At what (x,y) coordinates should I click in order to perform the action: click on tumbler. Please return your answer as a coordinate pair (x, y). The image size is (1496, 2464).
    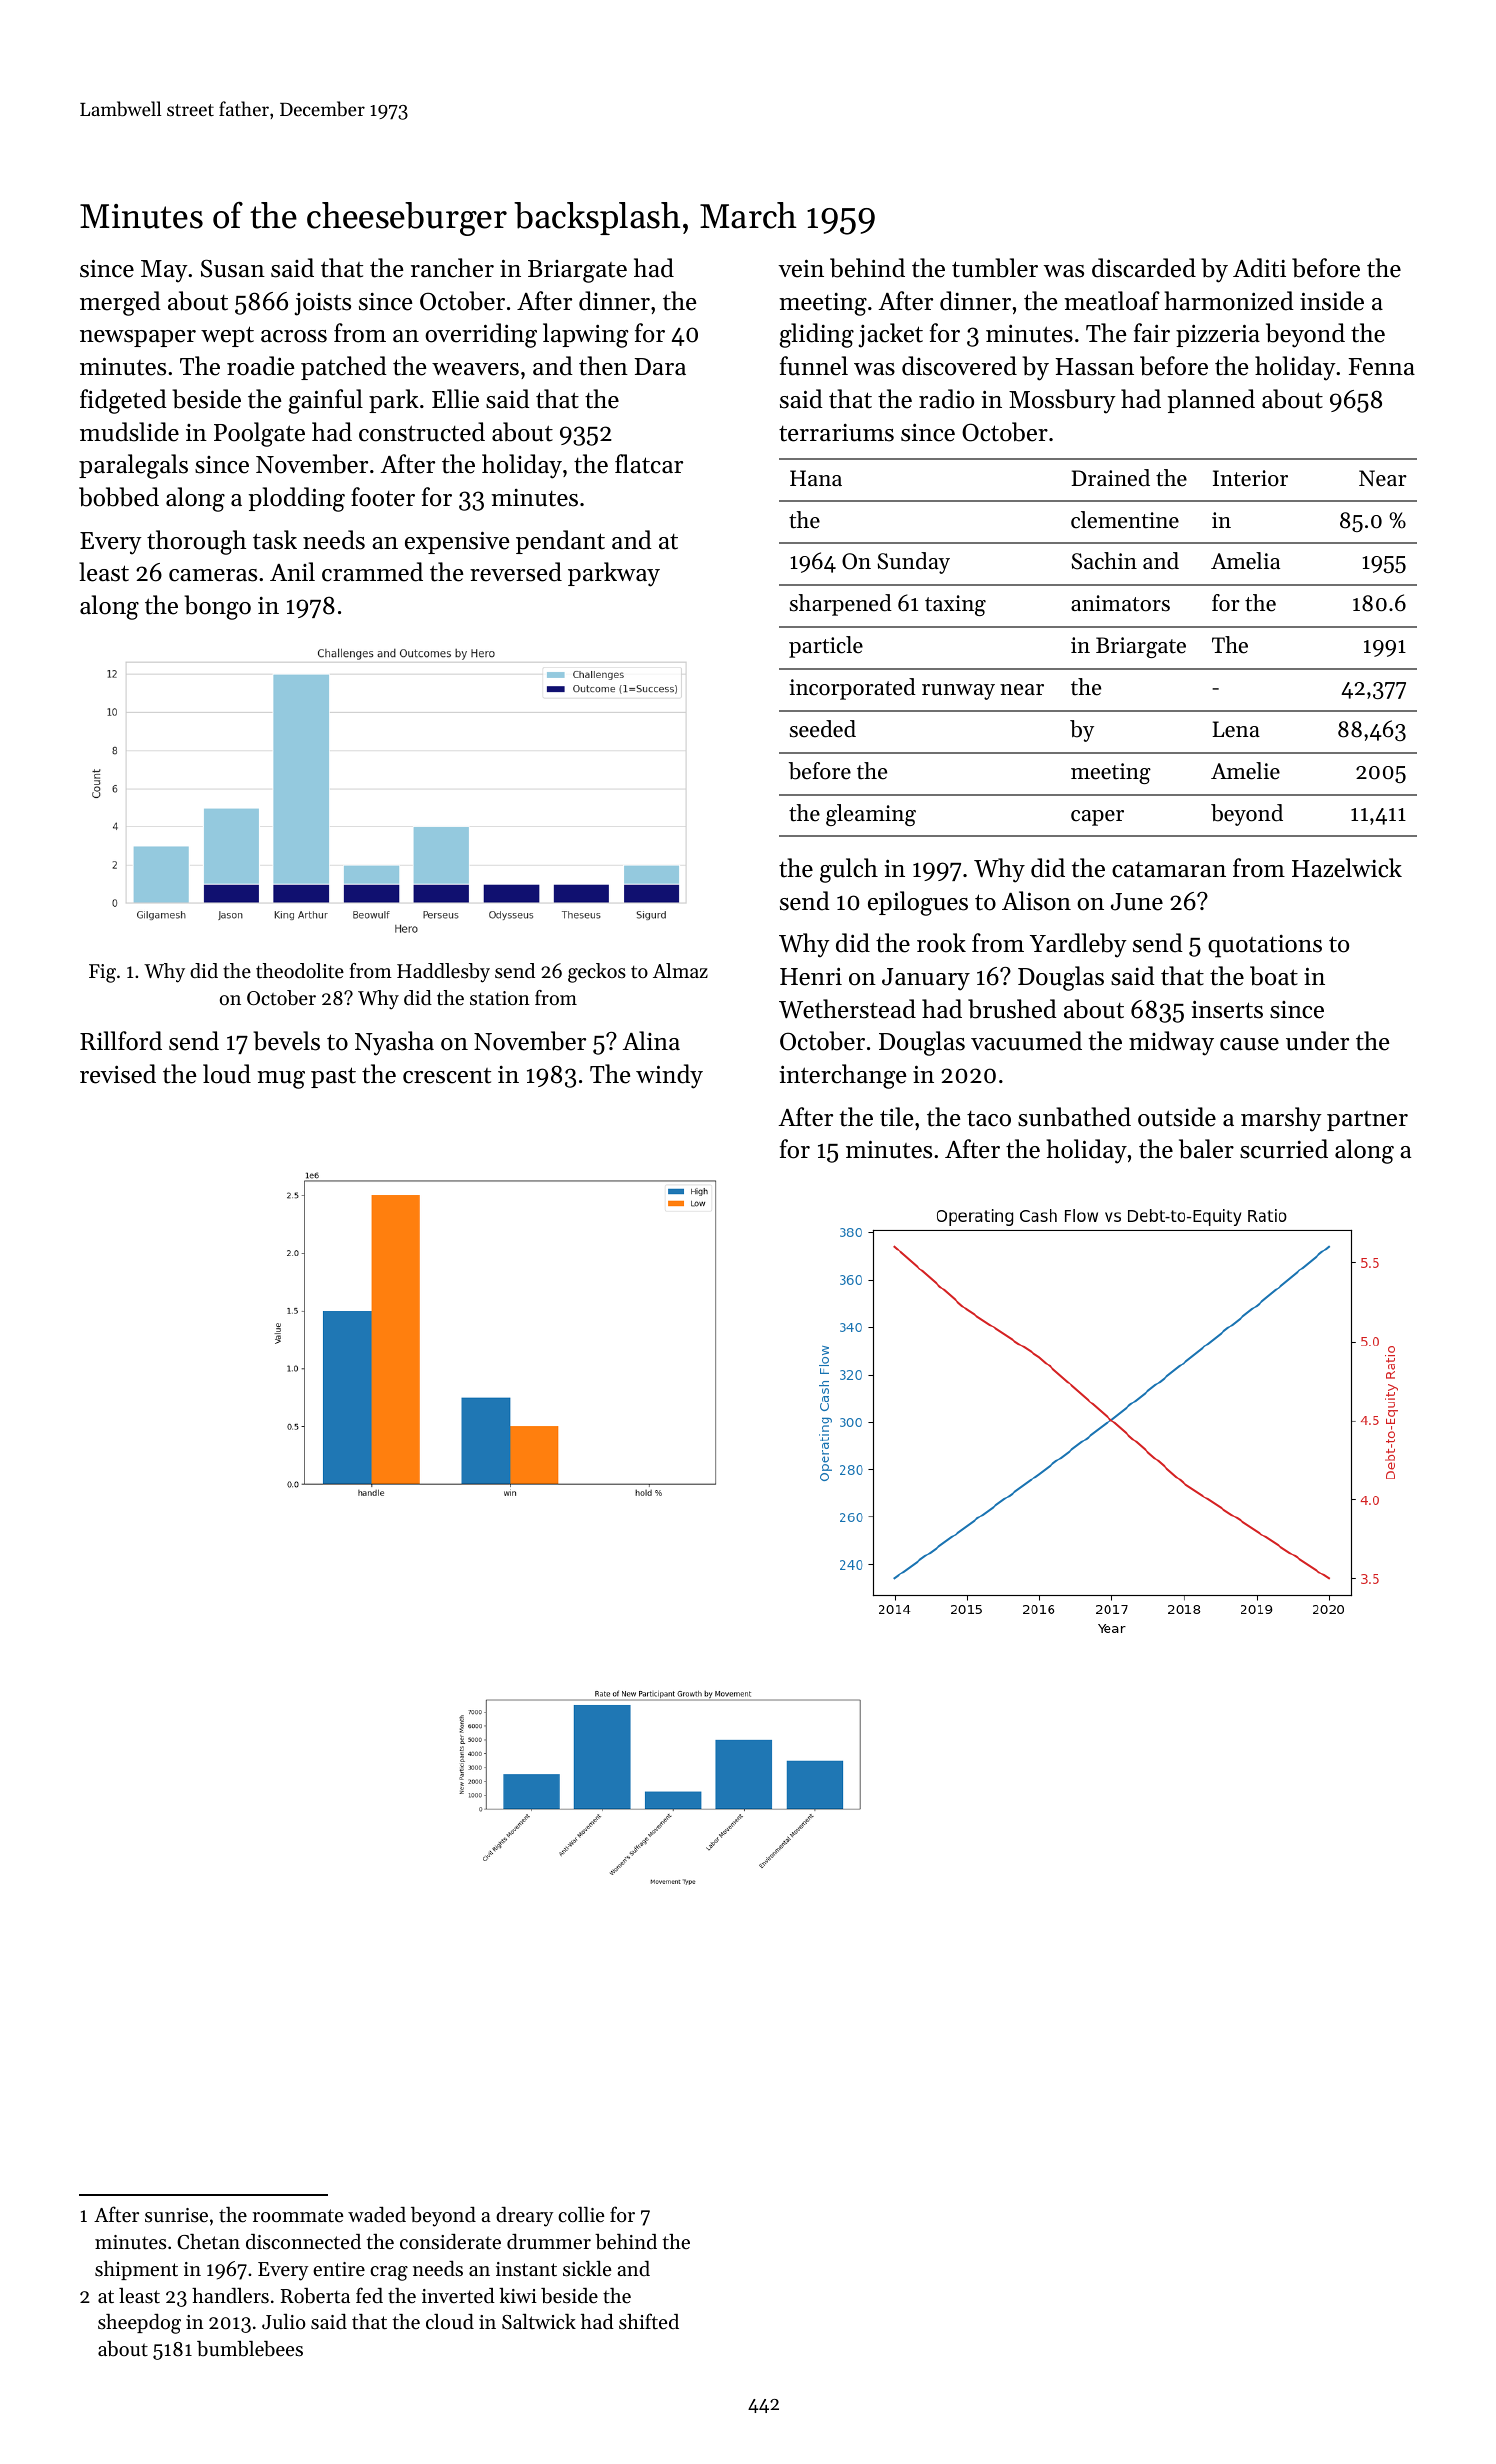
    Looking at the image, I should click on (995, 268).
